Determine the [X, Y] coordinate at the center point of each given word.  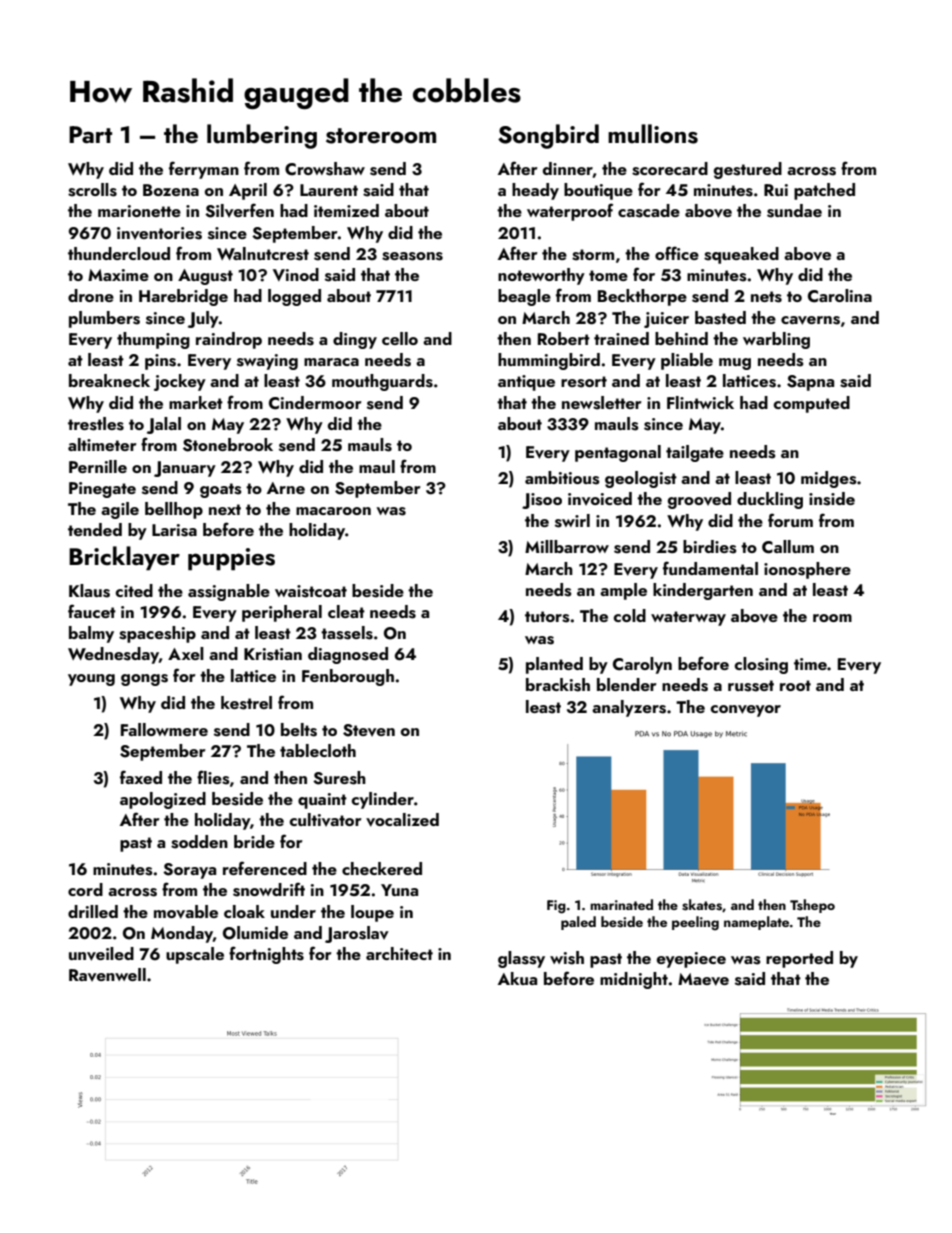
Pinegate [102, 490]
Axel [186, 653]
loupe [372, 913]
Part [90, 134]
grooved [699, 500]
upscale [195, 955]
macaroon [333, 511]
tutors [547, 617]
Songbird [548, 136]
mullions [653, 134]
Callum [788, 547]
